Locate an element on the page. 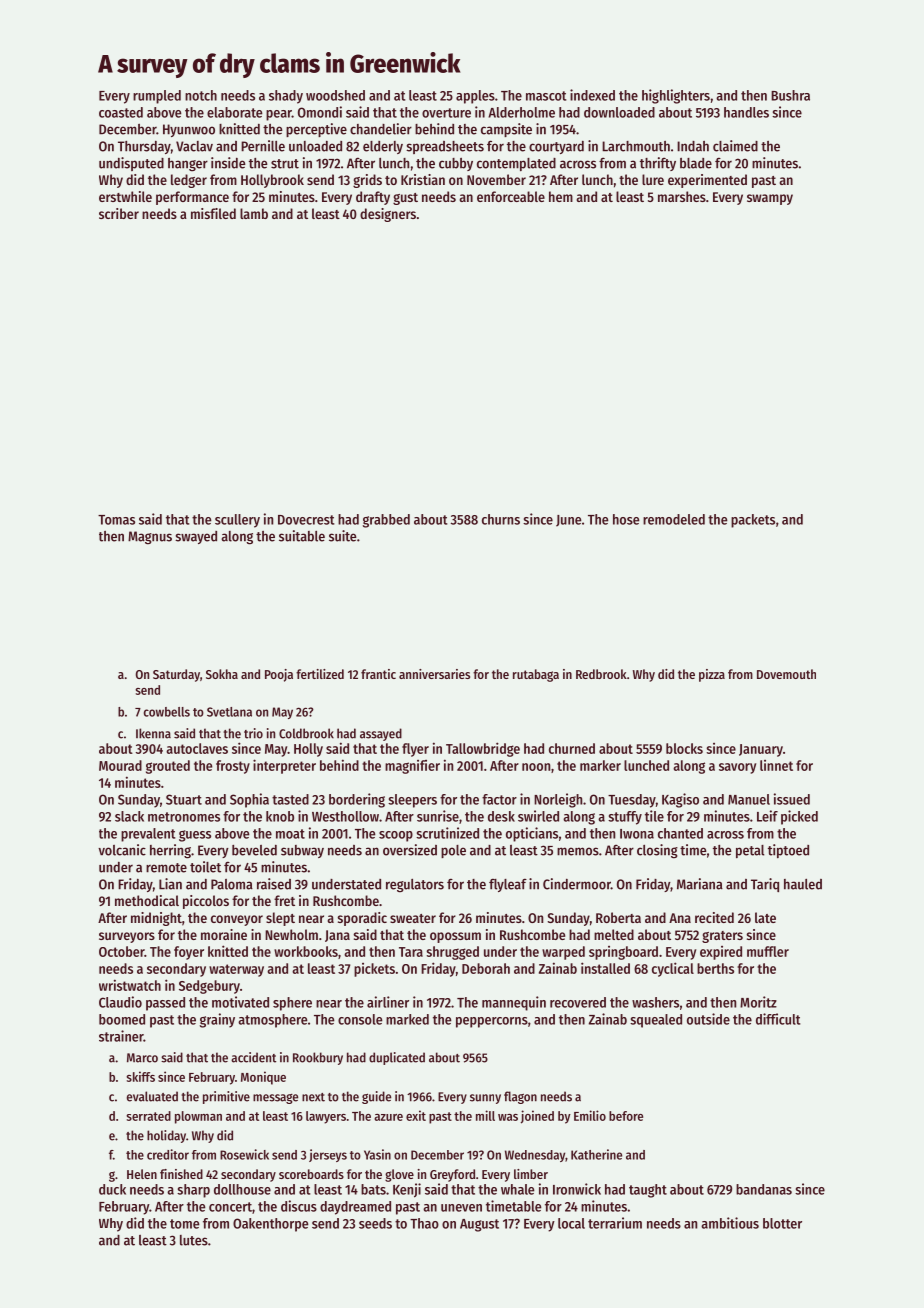 This image has height=1308, width=924. performance is located at coordinates (192, 198).
